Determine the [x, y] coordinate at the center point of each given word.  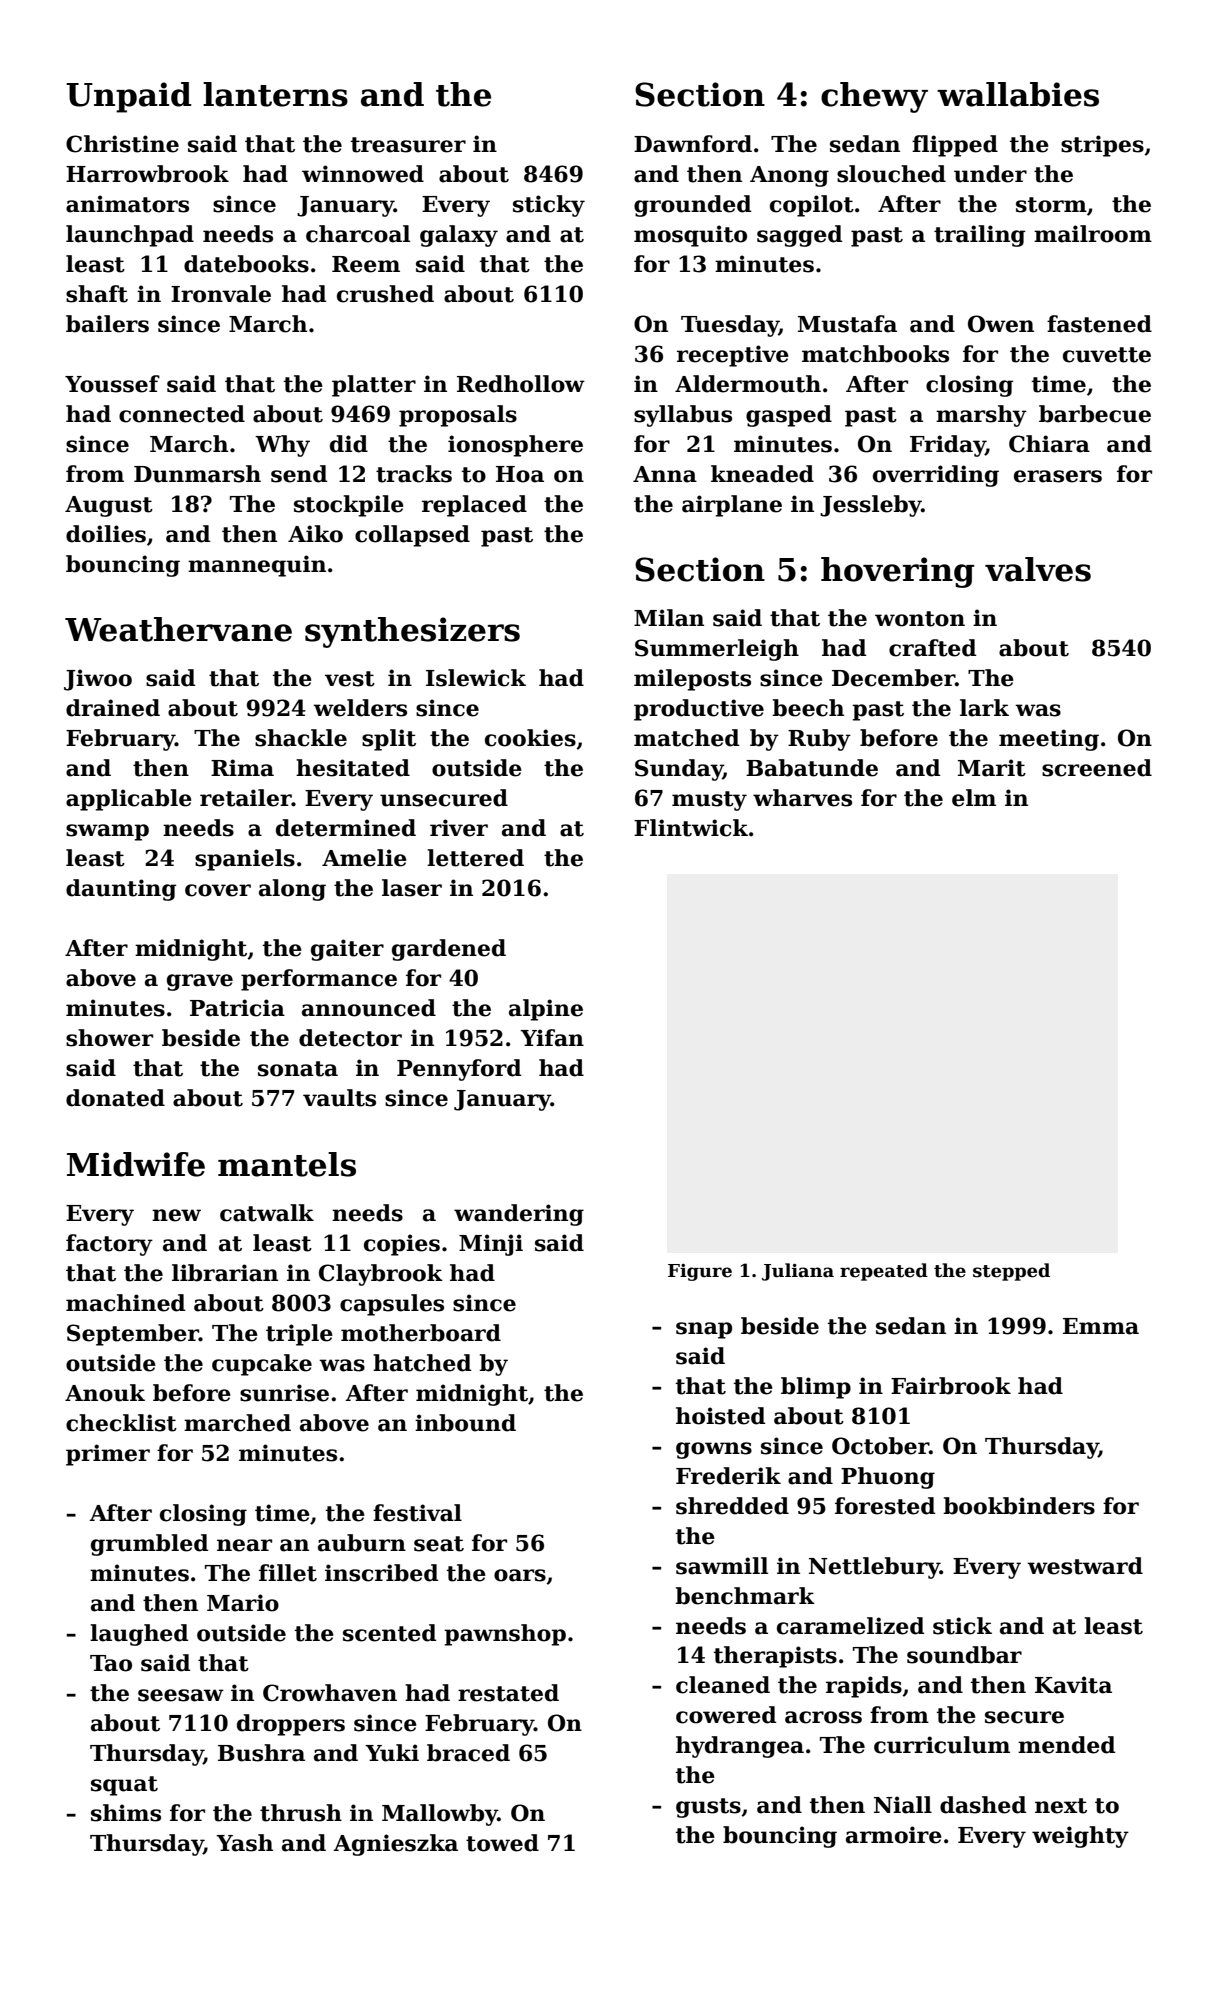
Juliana [798, 1272]
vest [350, 679]
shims [126, 1813]
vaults [339, 1098]
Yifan [552, 1038]
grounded [692, 206]
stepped [1011, 1272]
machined [125, 1303]
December [893, 678]
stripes [1102, 146]
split [389, 740]
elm [974, 798]
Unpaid [129, 97]
